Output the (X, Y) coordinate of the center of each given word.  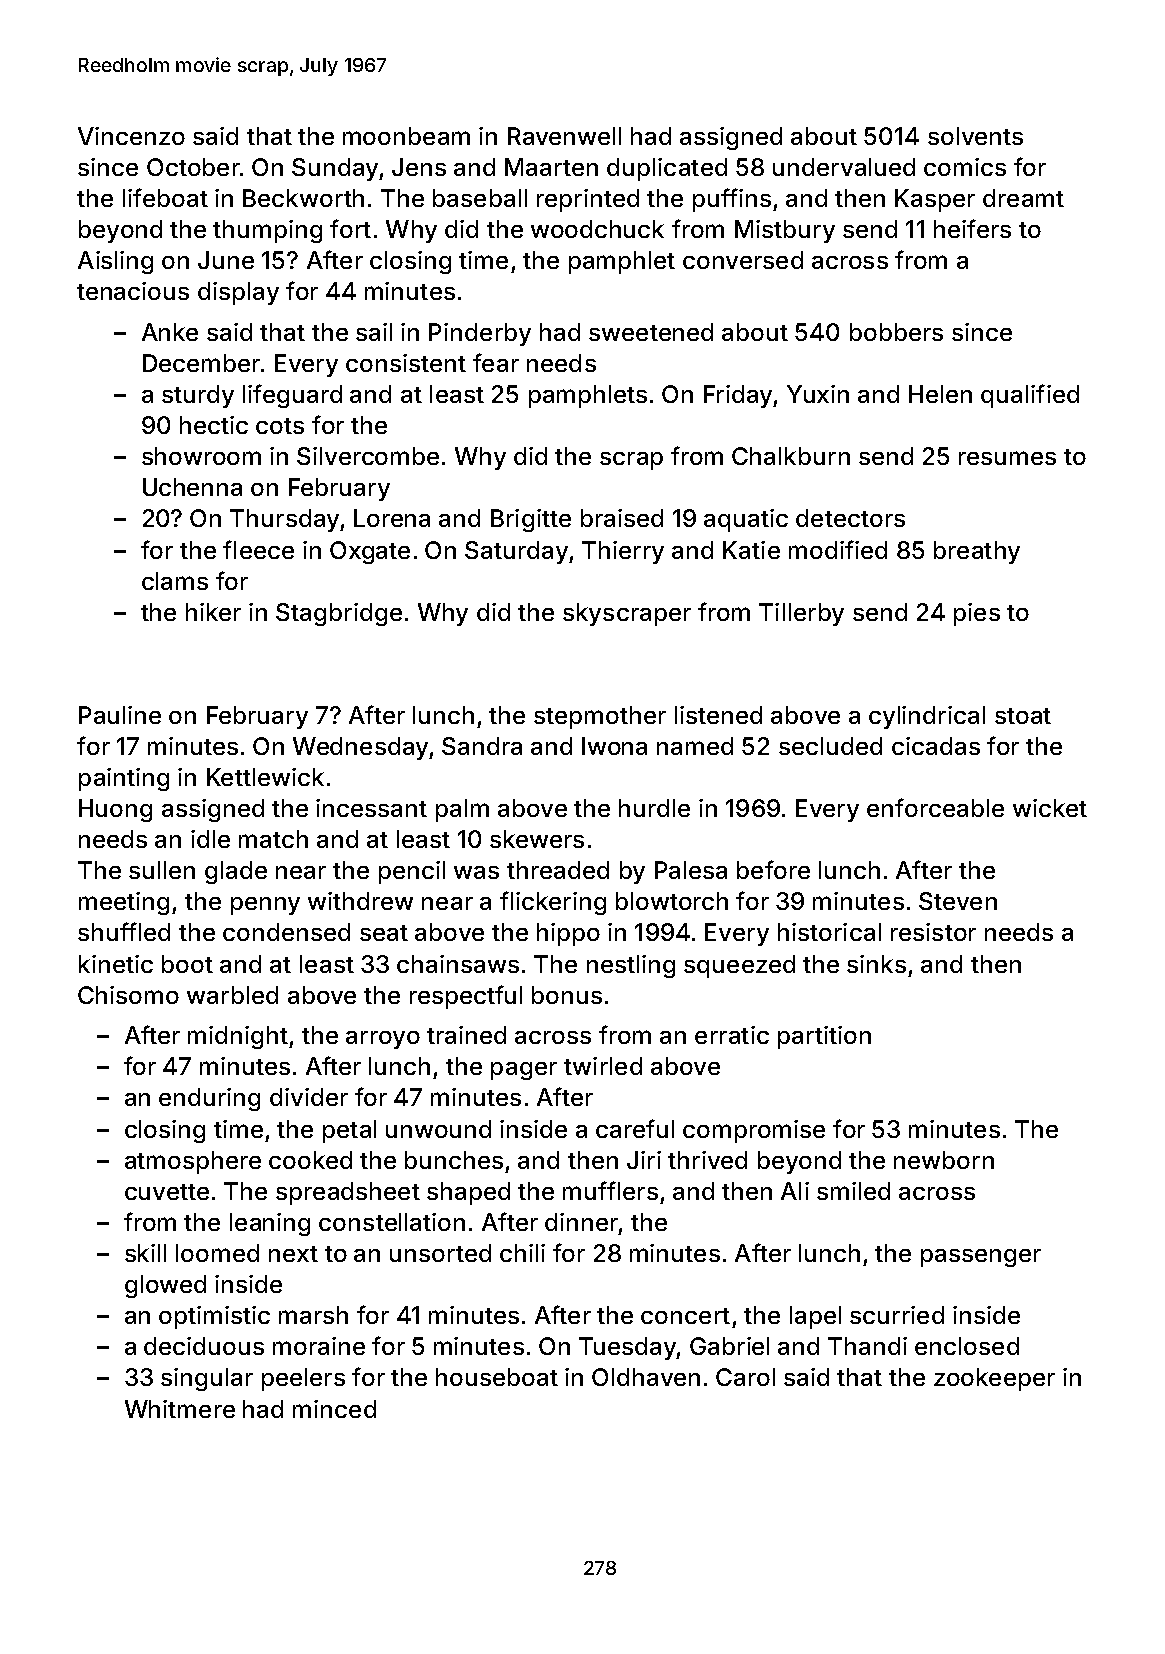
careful (635, 1128)
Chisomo (128, 995)
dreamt (1023, 198)
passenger (981, 1258)
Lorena (392, 518)
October (193, 167)
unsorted (440, 1253)
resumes (1007, 458)
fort (350, 228)
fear (496, 362)
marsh (313, 1315)
